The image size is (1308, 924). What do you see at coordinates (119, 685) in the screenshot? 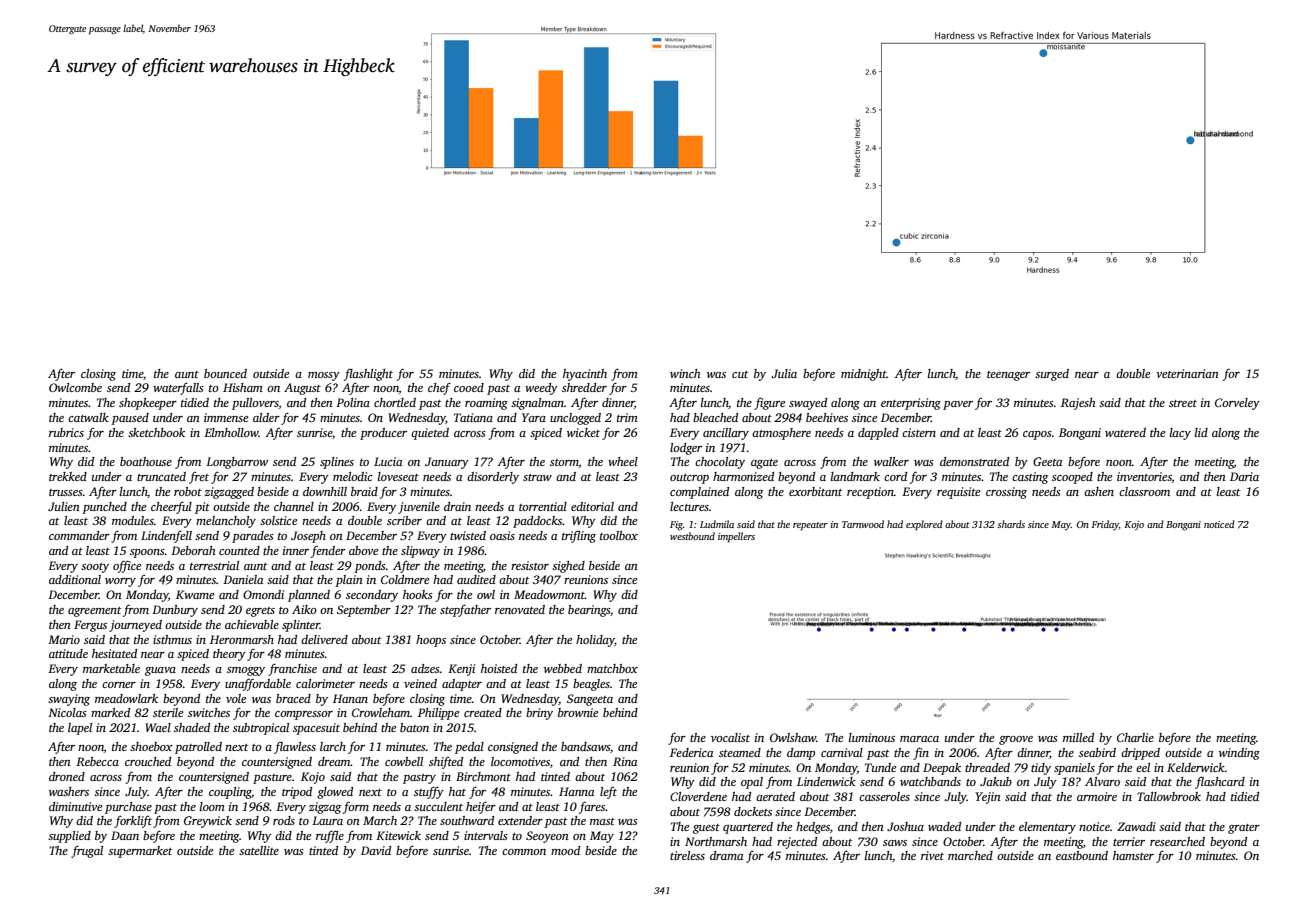
I see `corner` at bounding box center [119, 685].
